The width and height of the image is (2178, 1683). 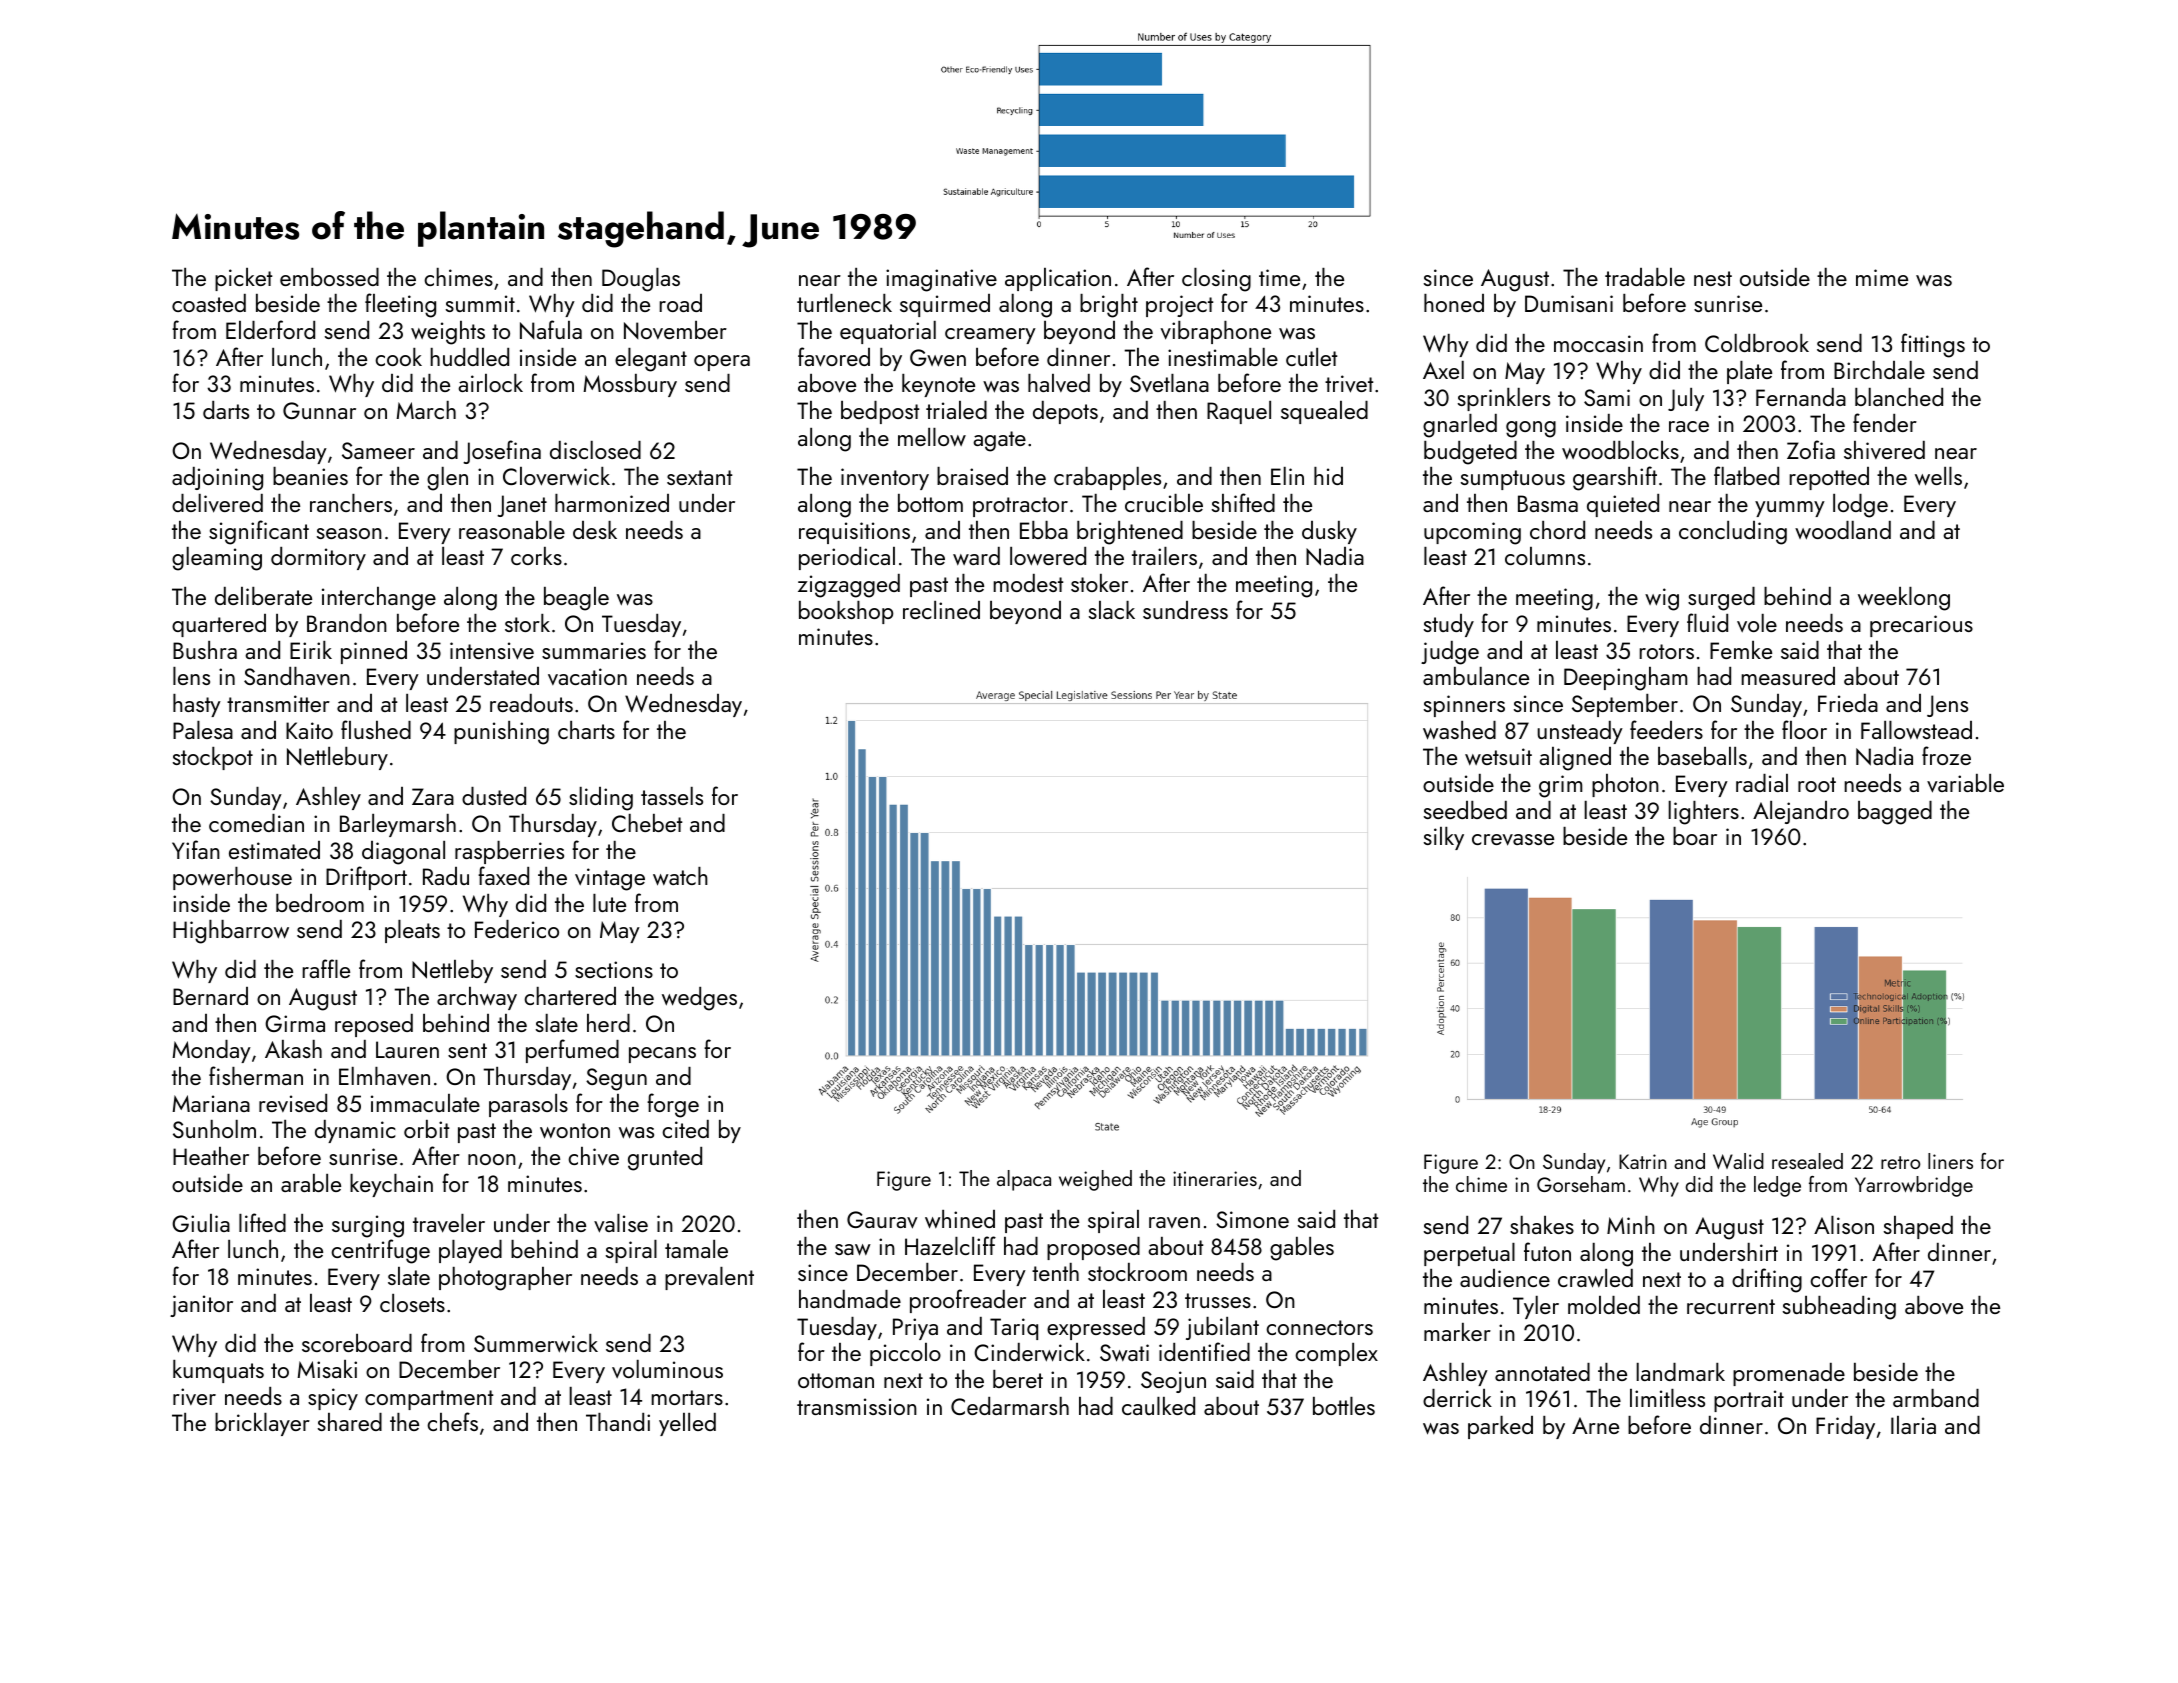 What do you see at coordinates (1595, 1425) in the image?
I see `Arne` at bounding box center [1595, 1425].
